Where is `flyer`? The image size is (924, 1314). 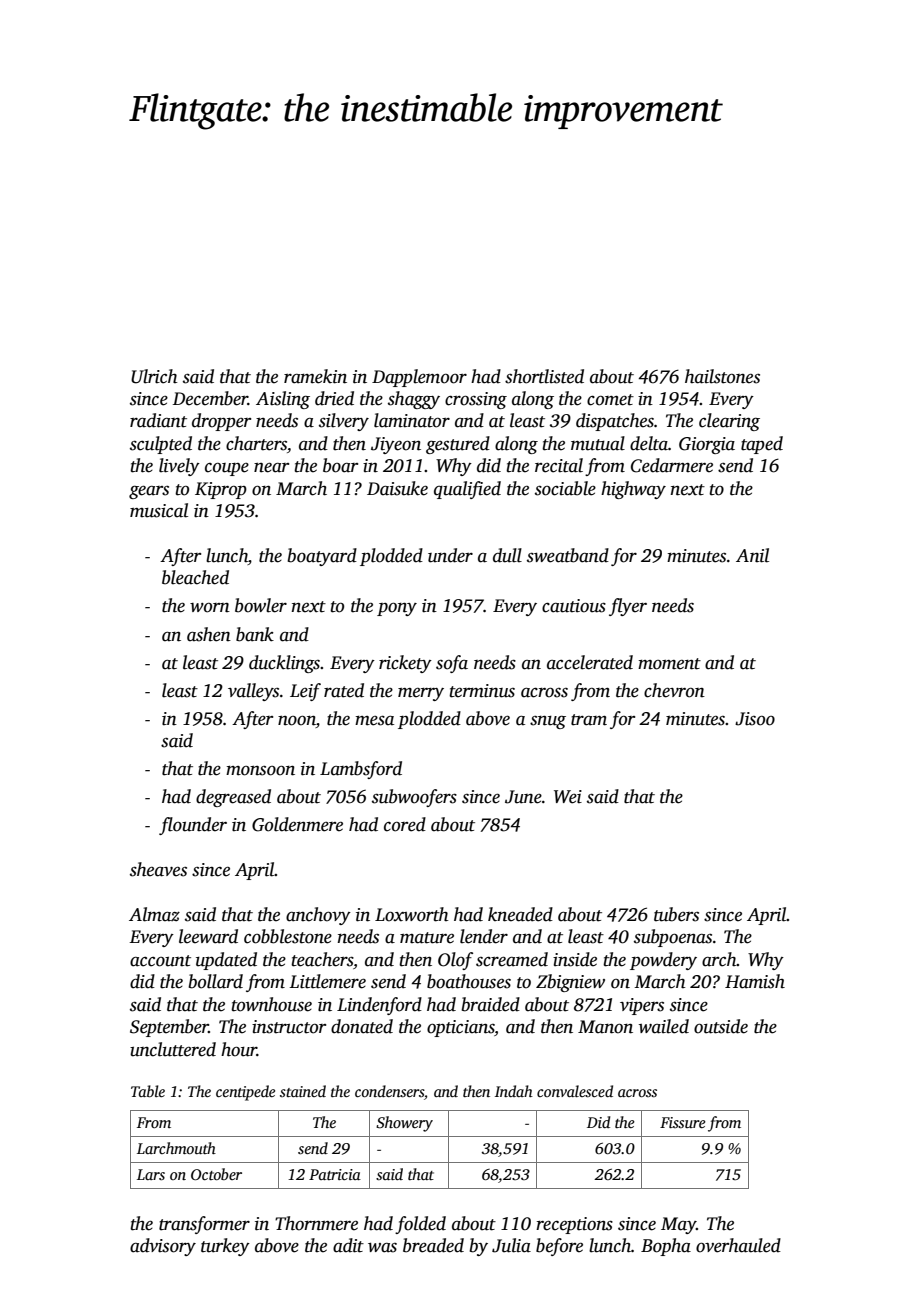 flyer is located at coordinates (628, 607).
